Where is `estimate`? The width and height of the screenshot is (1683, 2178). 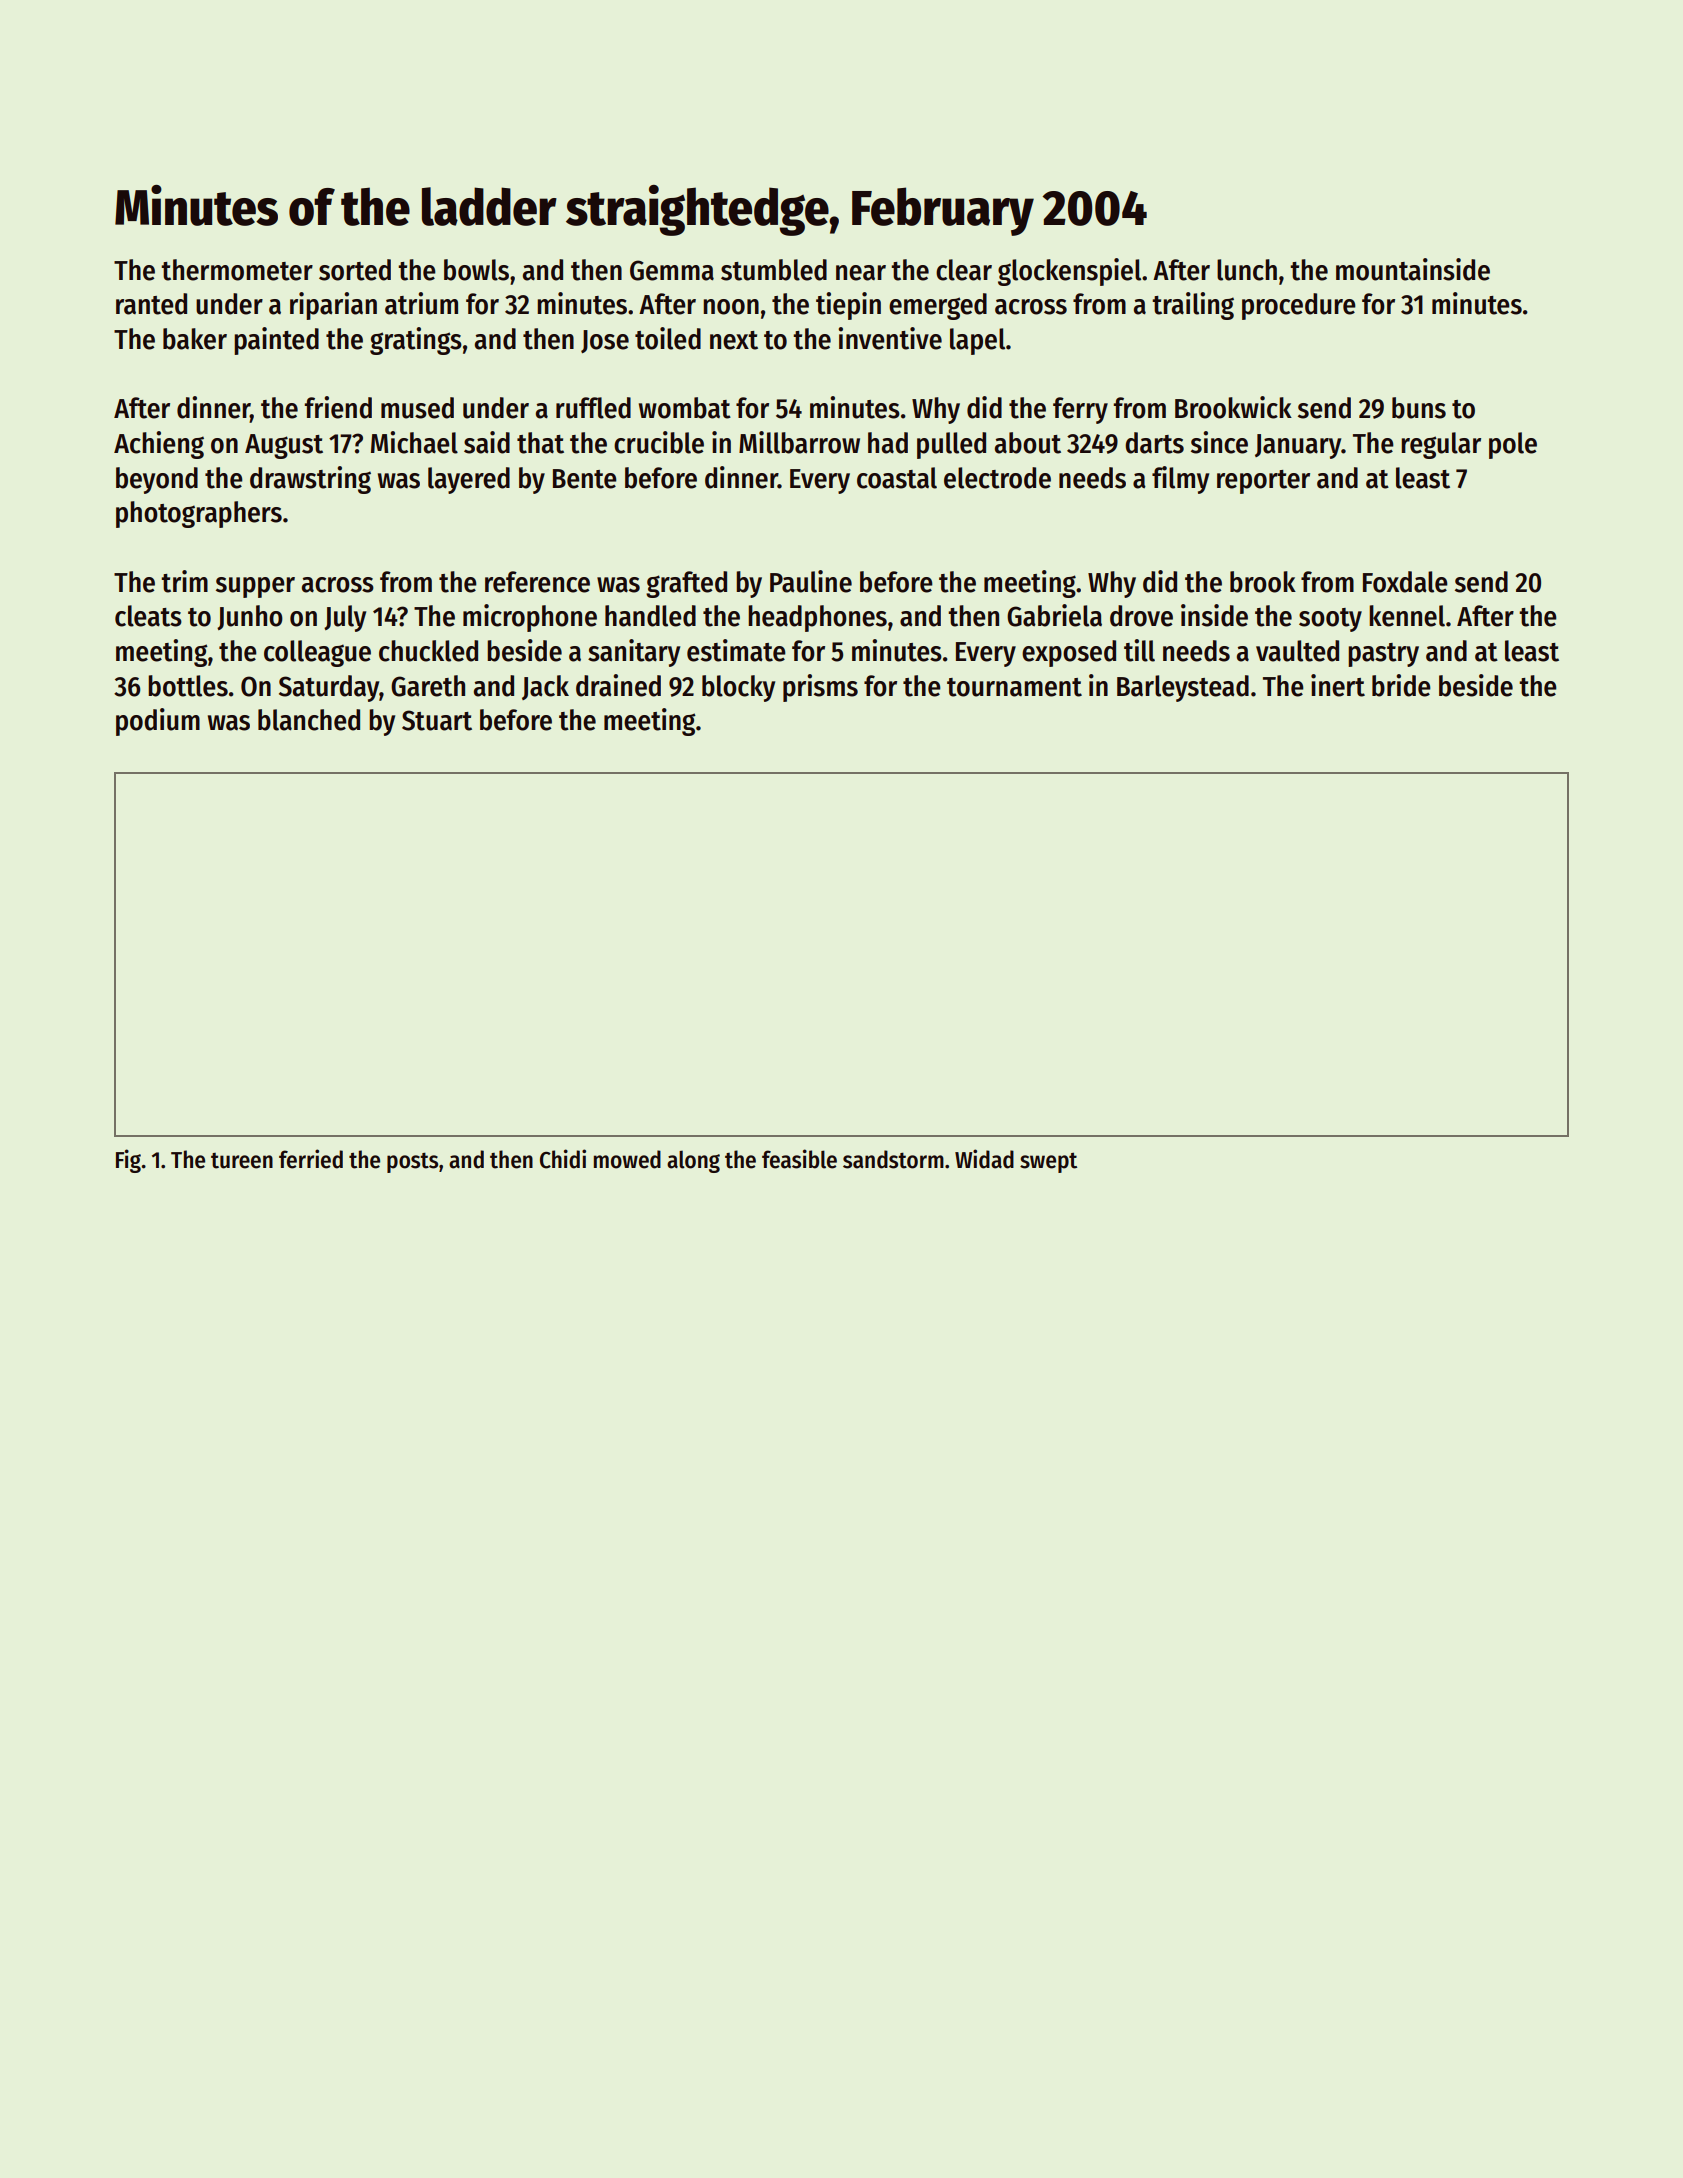
estimate is located at coordinates (736, 650).
